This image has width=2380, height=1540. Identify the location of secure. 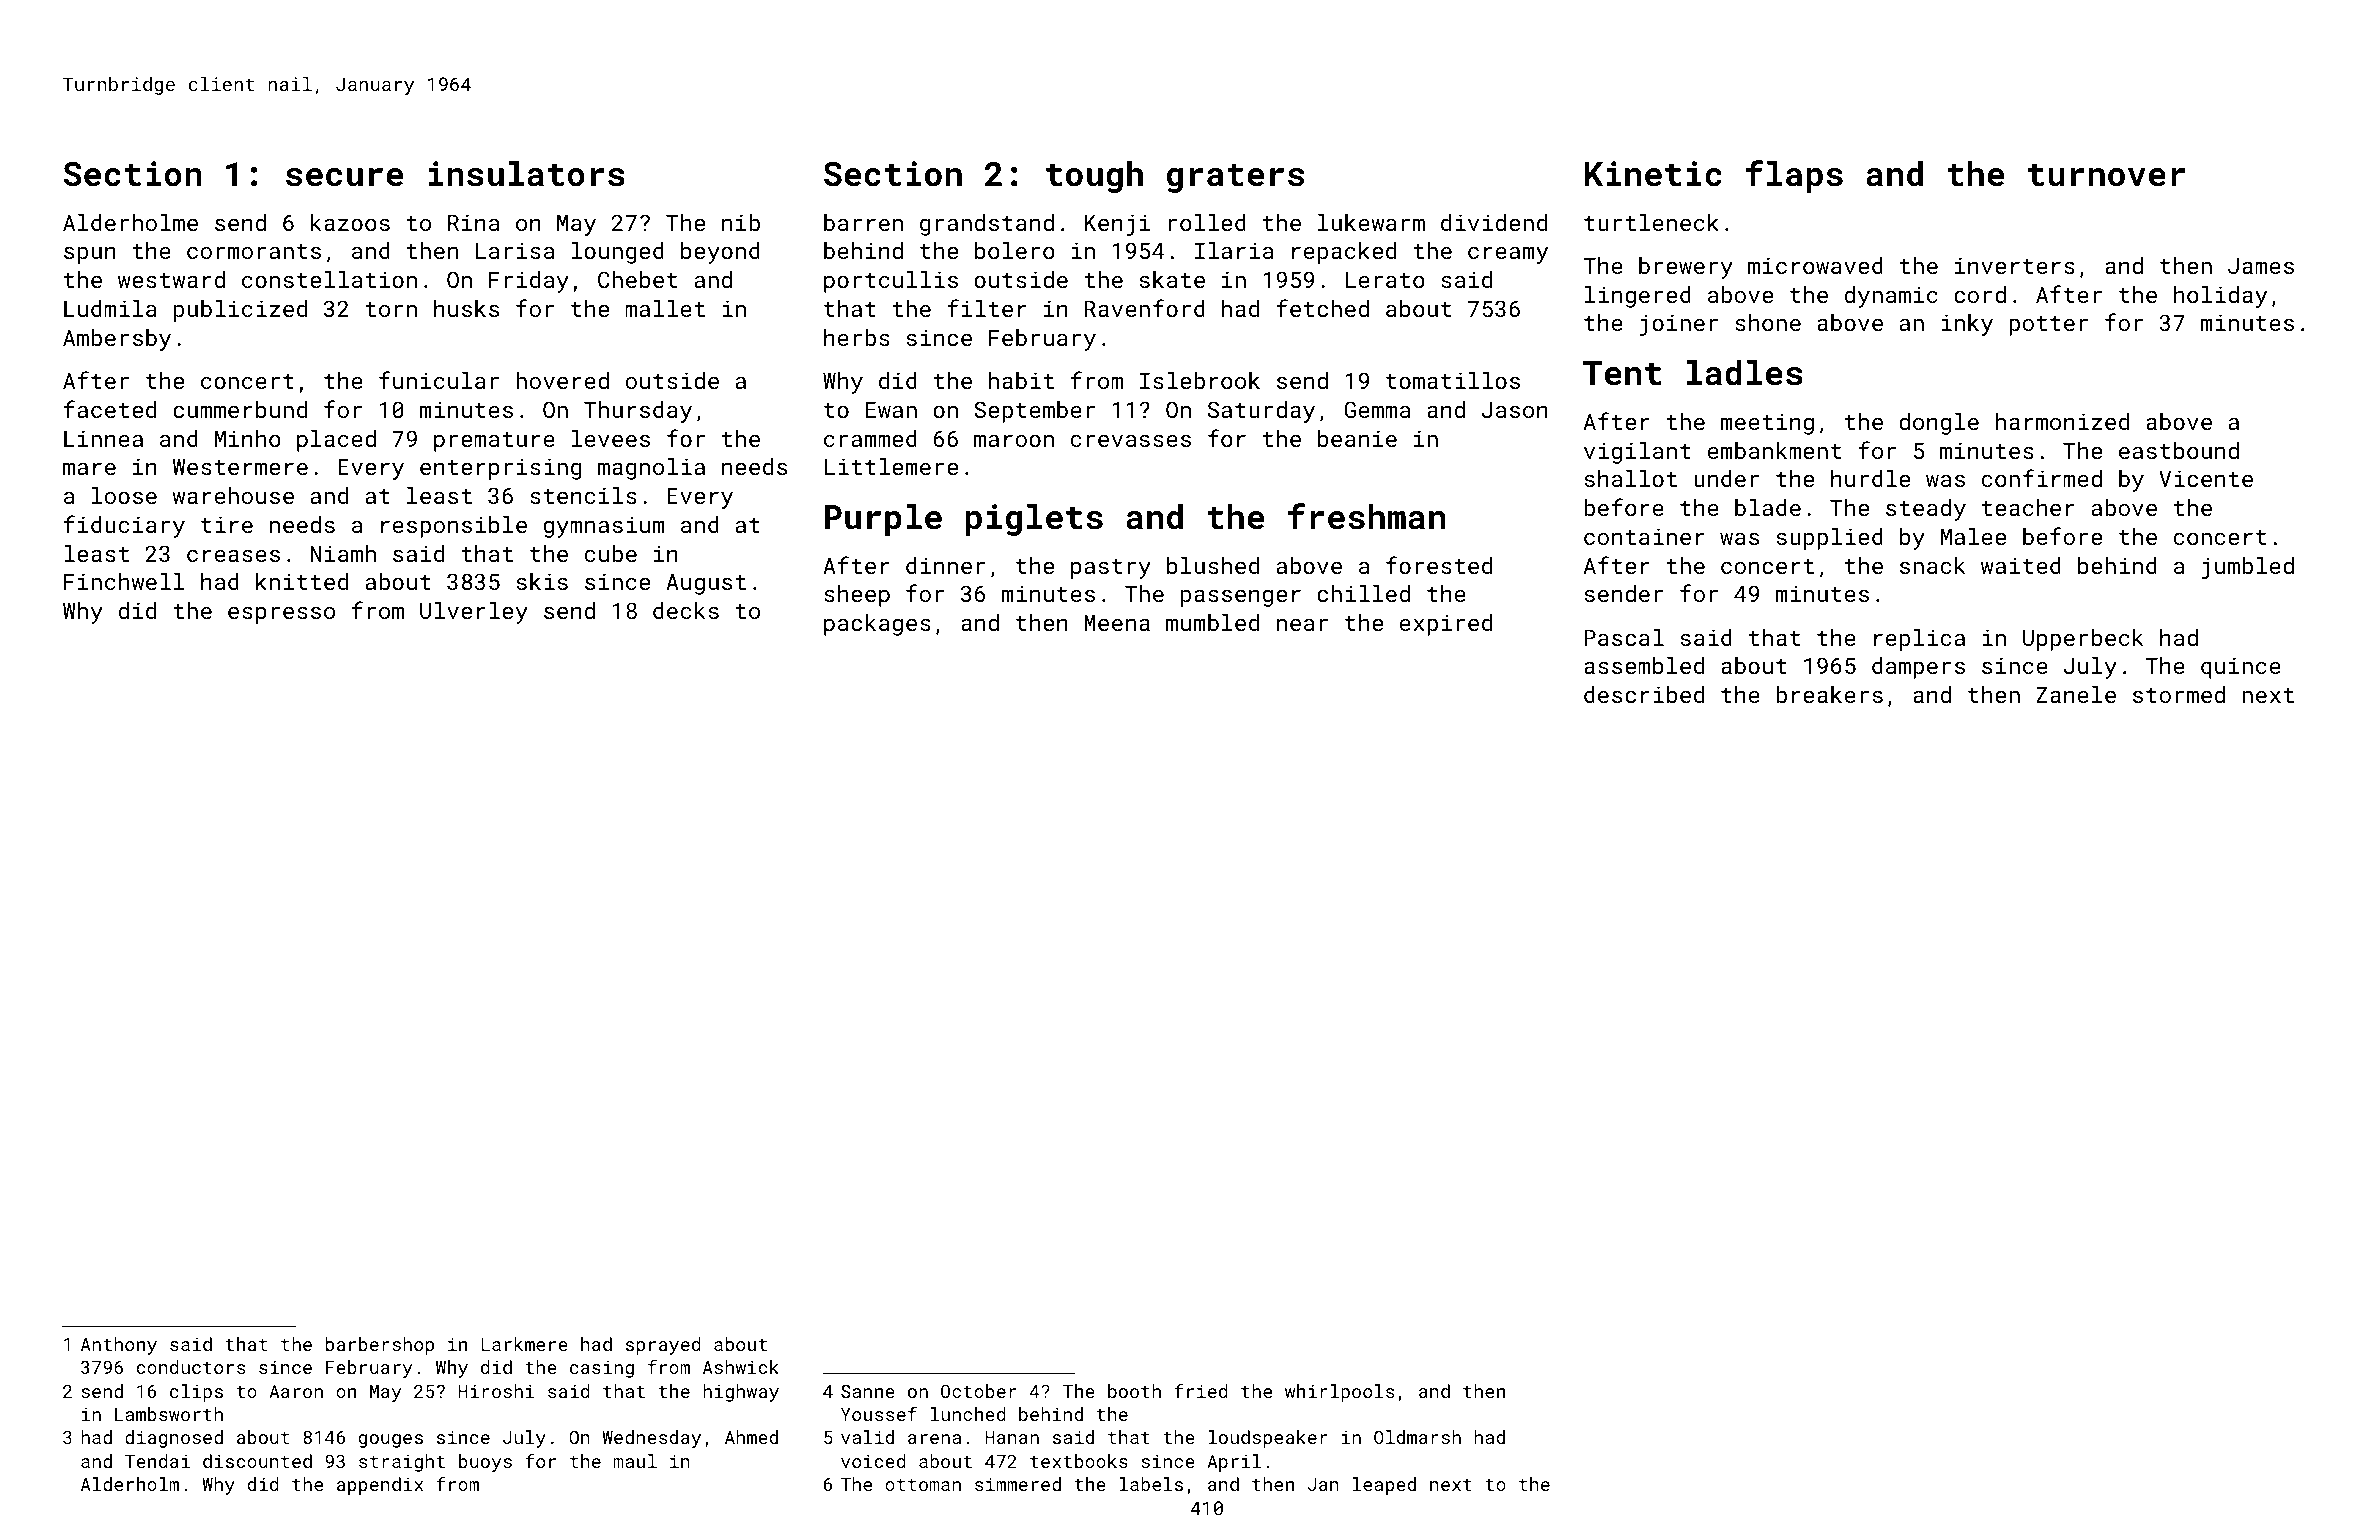
(344, 177).
